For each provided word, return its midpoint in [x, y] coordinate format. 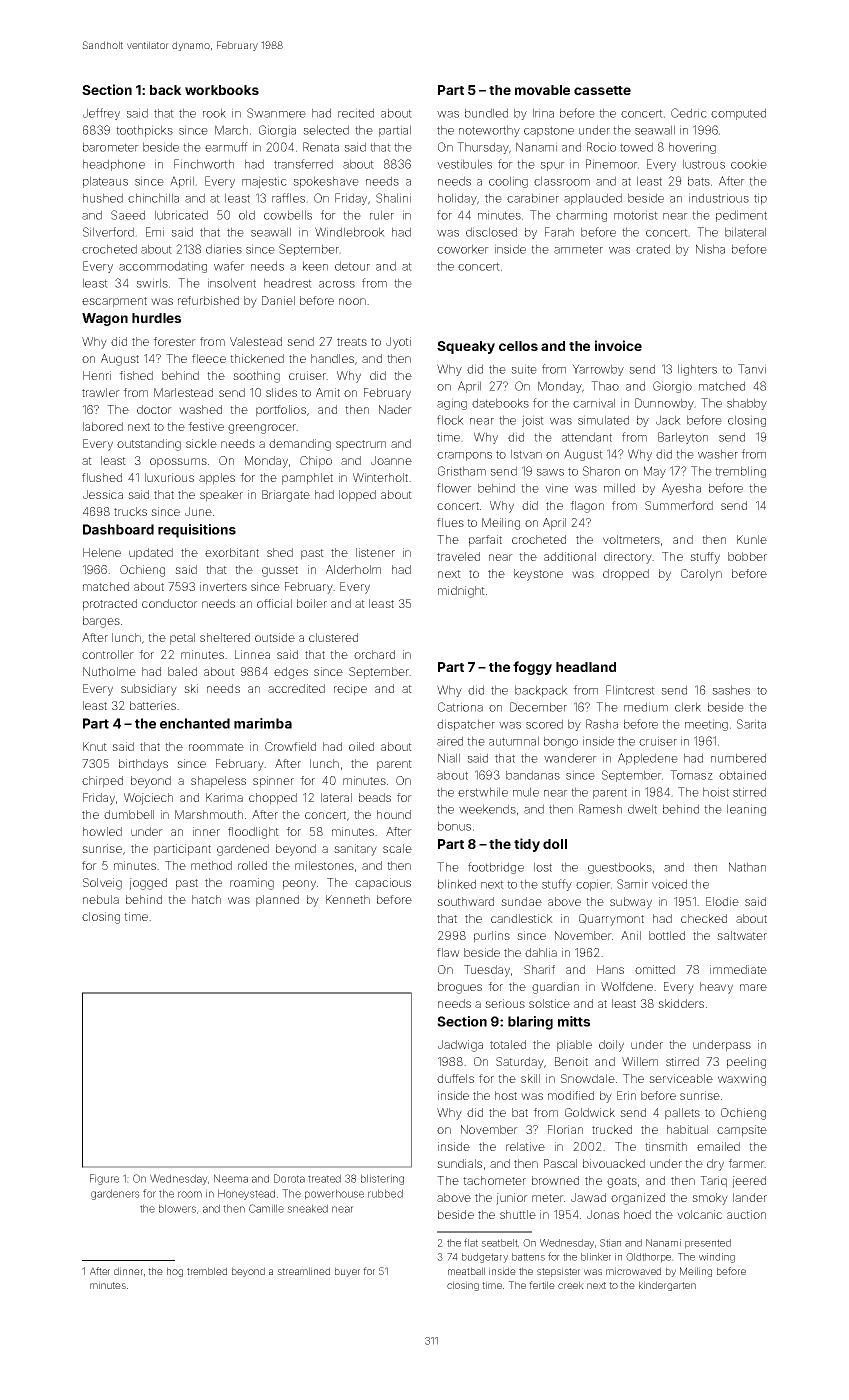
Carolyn [701, 575]
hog [175, 1272]
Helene [102, 552]
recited [356, 113]
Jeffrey [101, 114]
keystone [538, 575]
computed [738, 114]
